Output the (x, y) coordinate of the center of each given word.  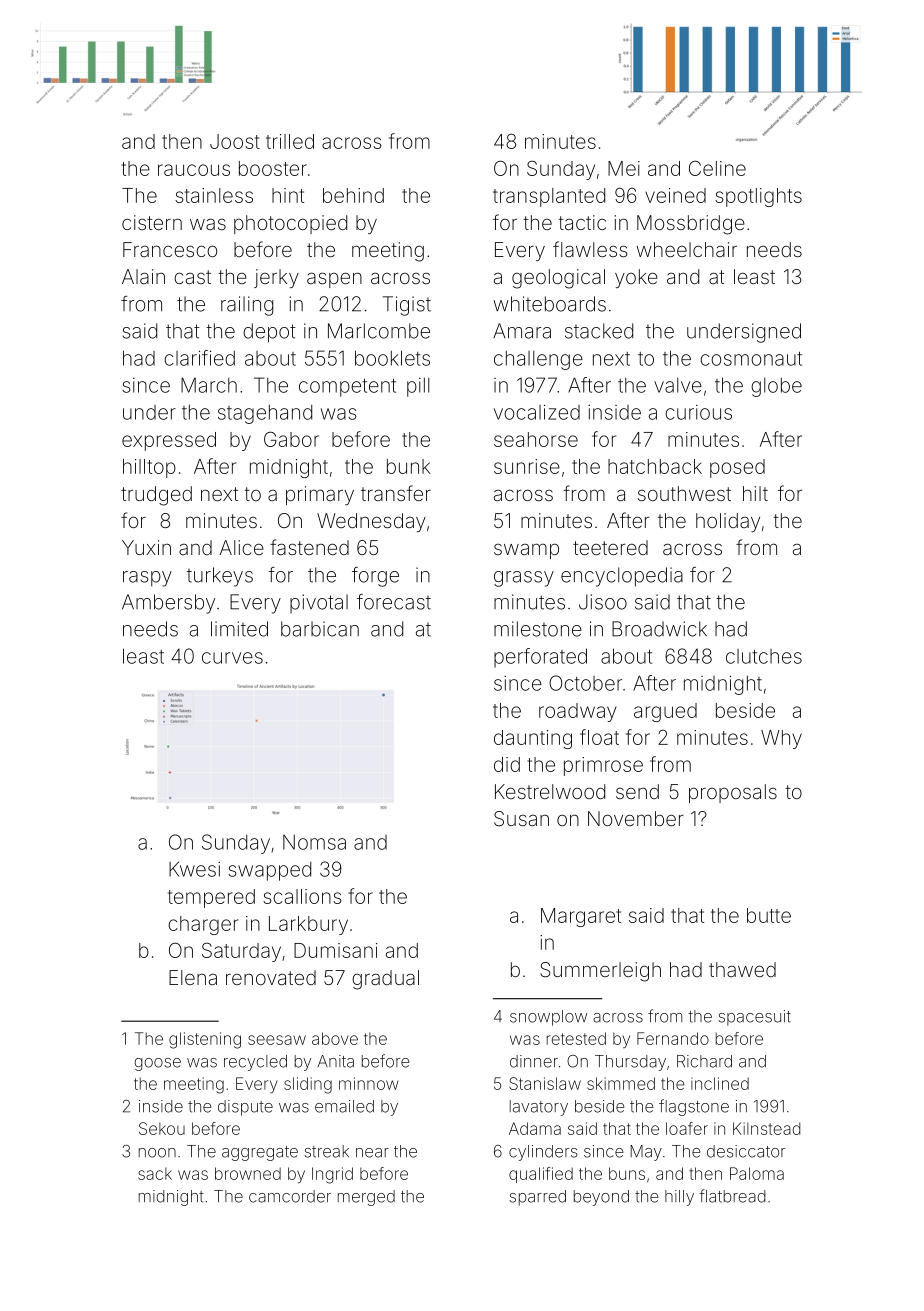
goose (158, 1064)
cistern (152, 222)
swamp (526, 551)
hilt (755, 493)
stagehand (265, 414)
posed (737, 468)
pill (418, 387)
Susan (521, 818)
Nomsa (314, 842)
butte (769, 915)
